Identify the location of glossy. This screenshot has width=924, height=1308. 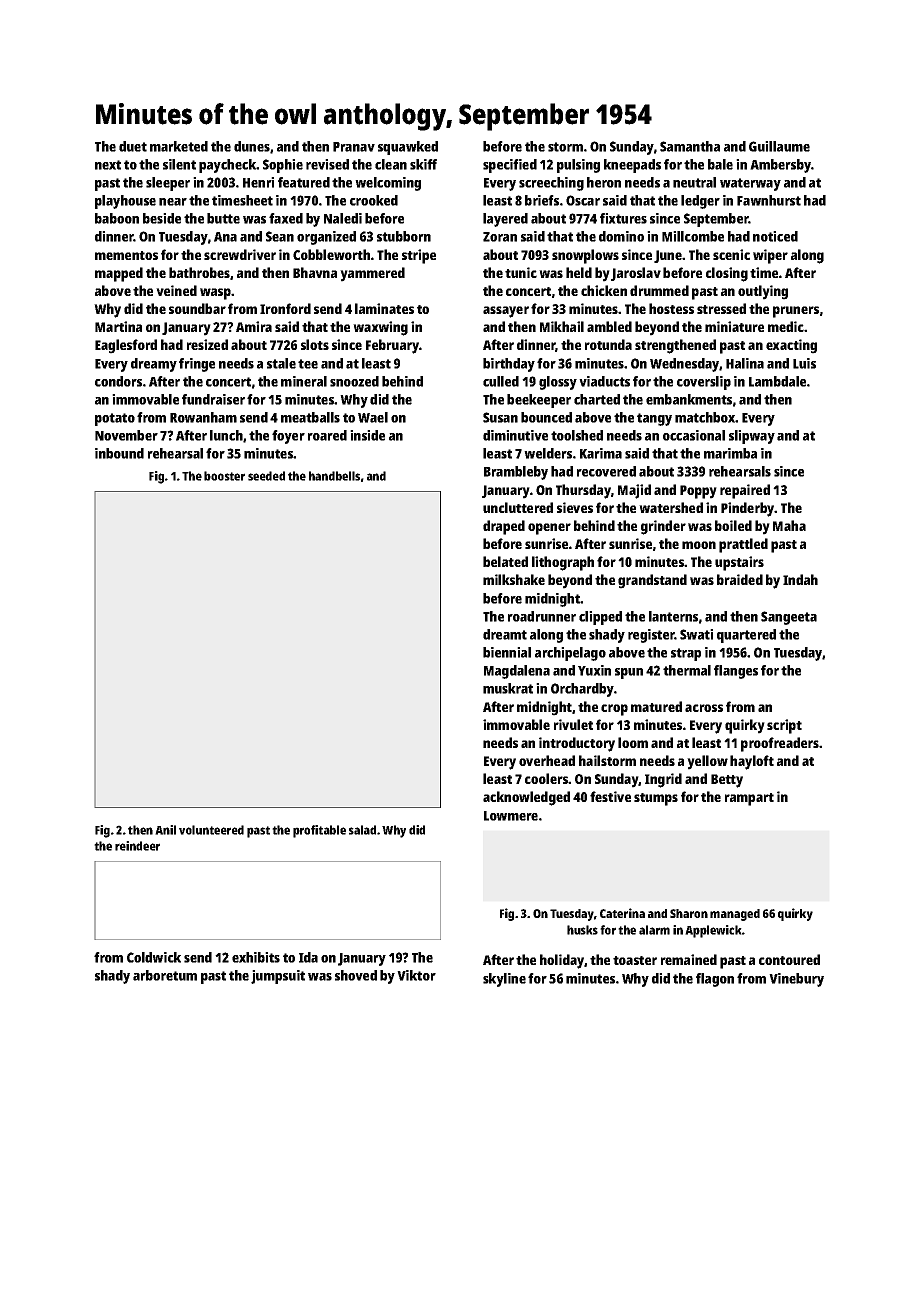
(558, 383).
